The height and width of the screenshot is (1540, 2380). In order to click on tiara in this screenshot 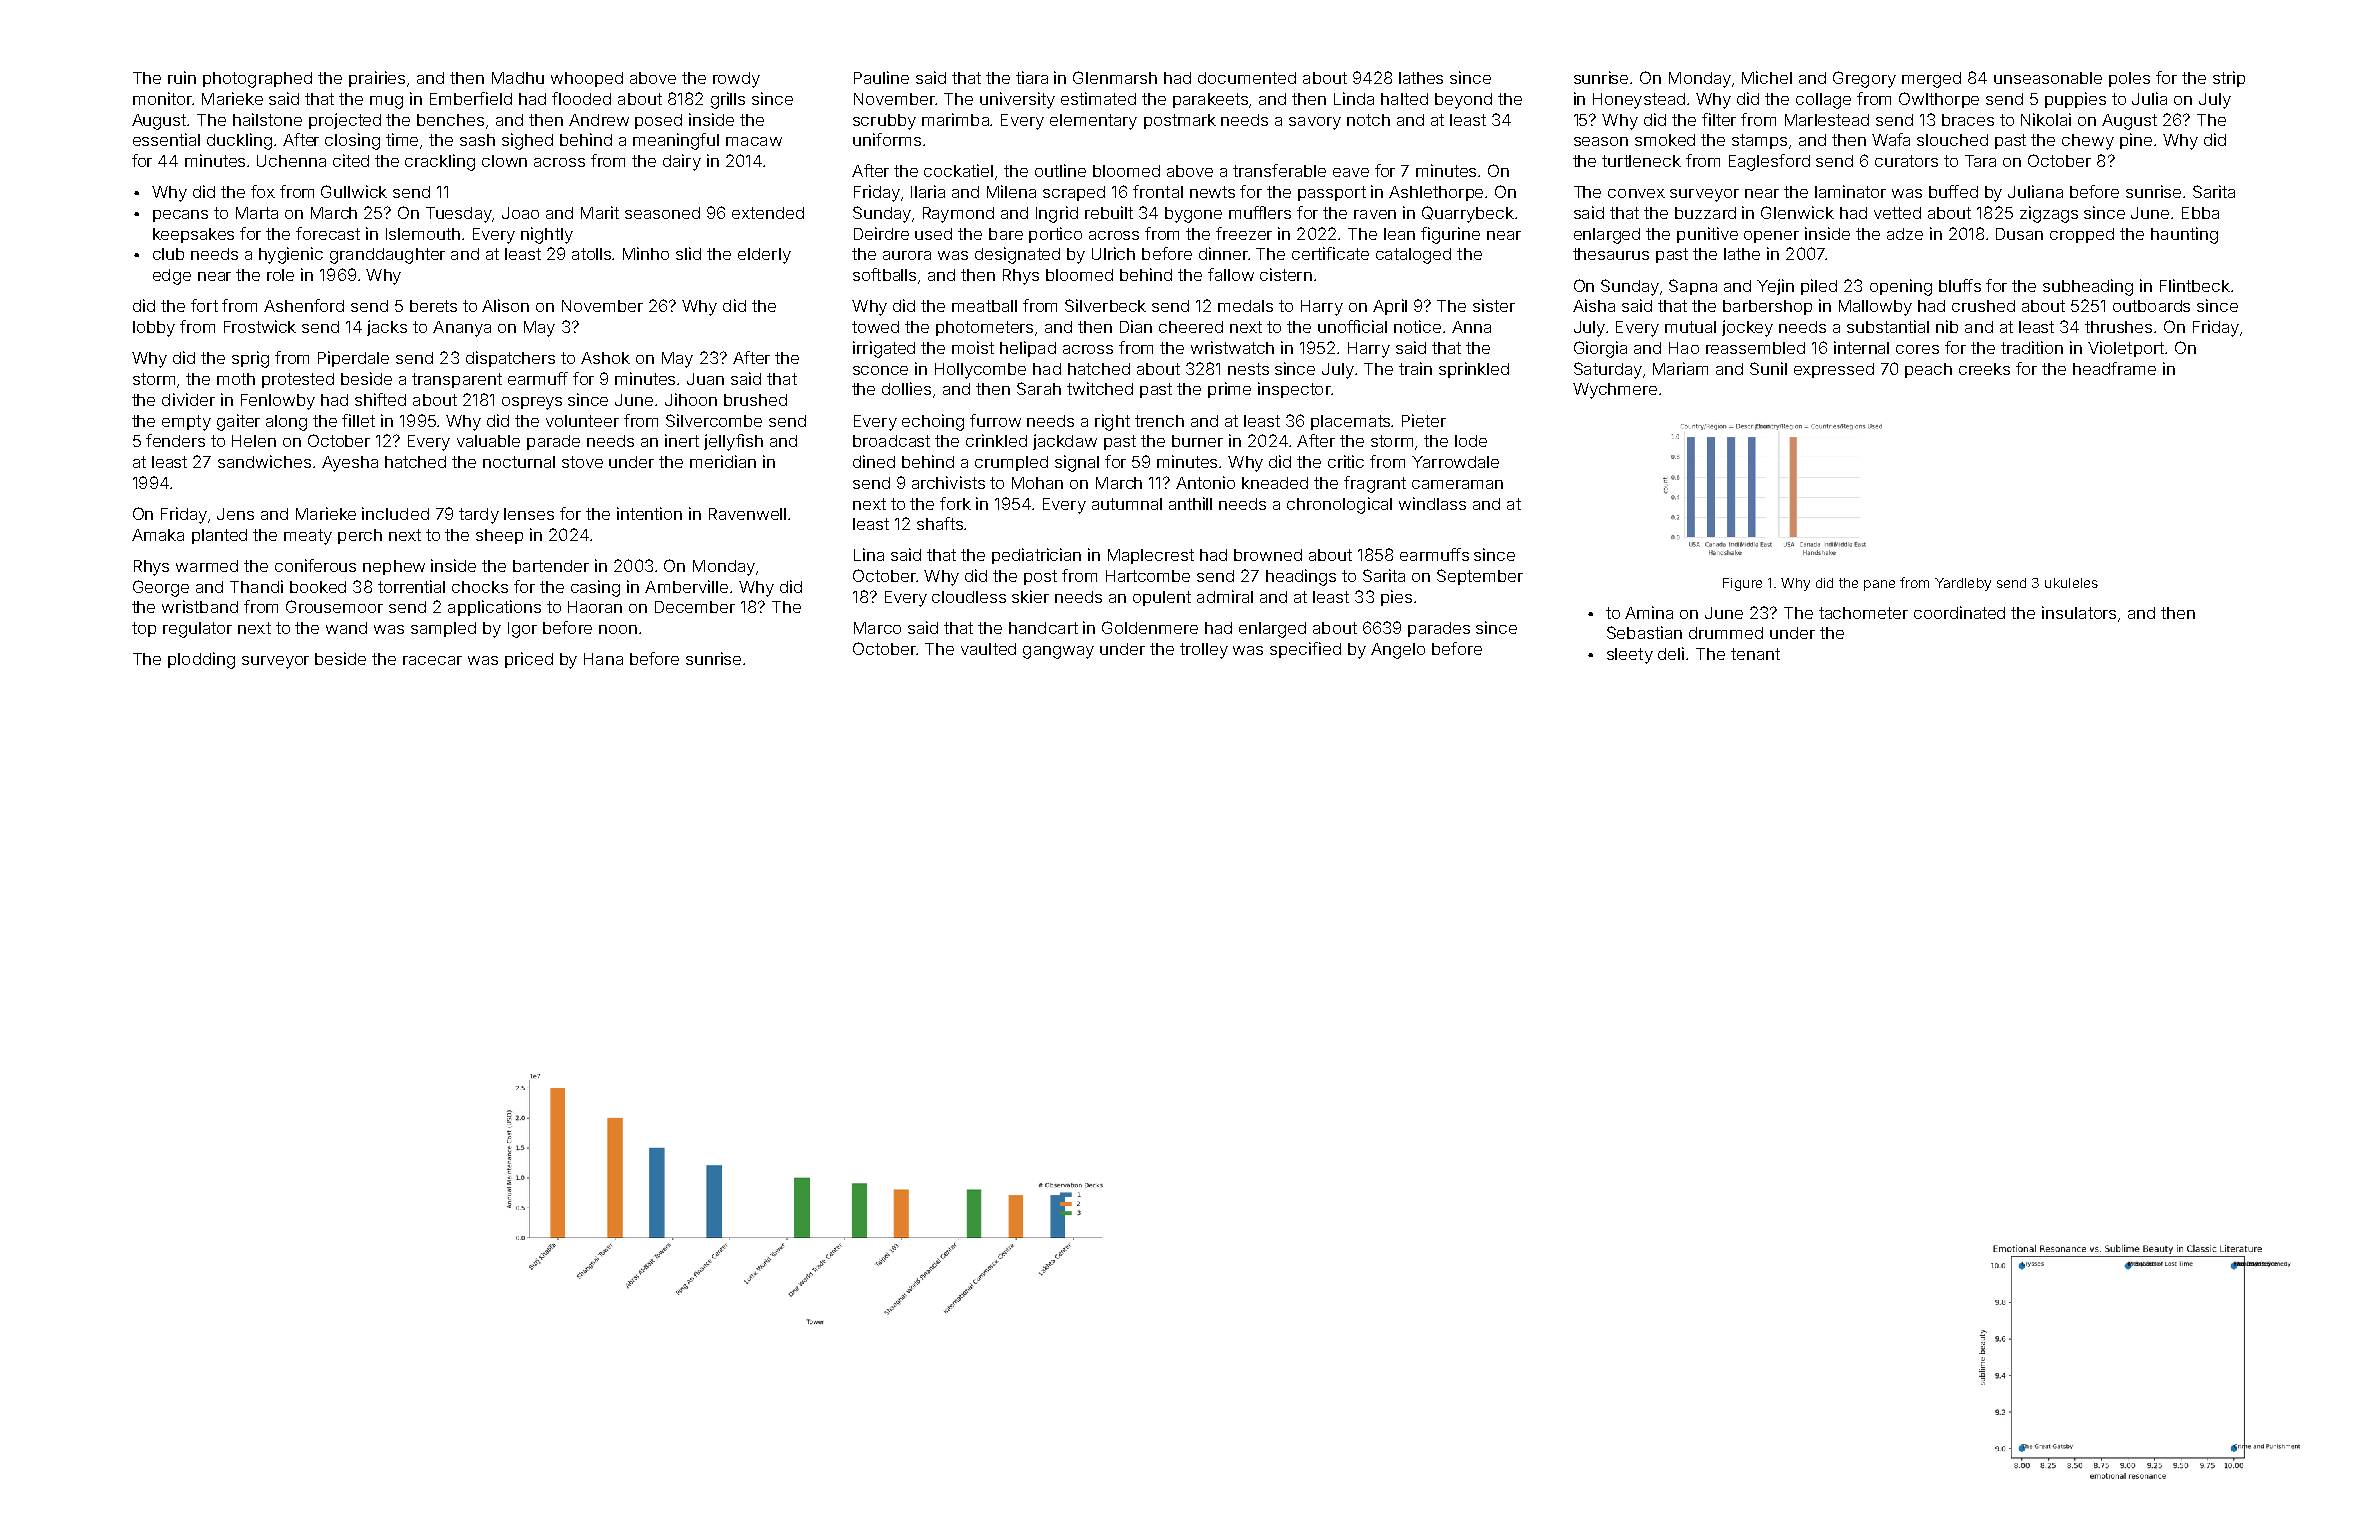, I will do `click(1032, 77)`.
